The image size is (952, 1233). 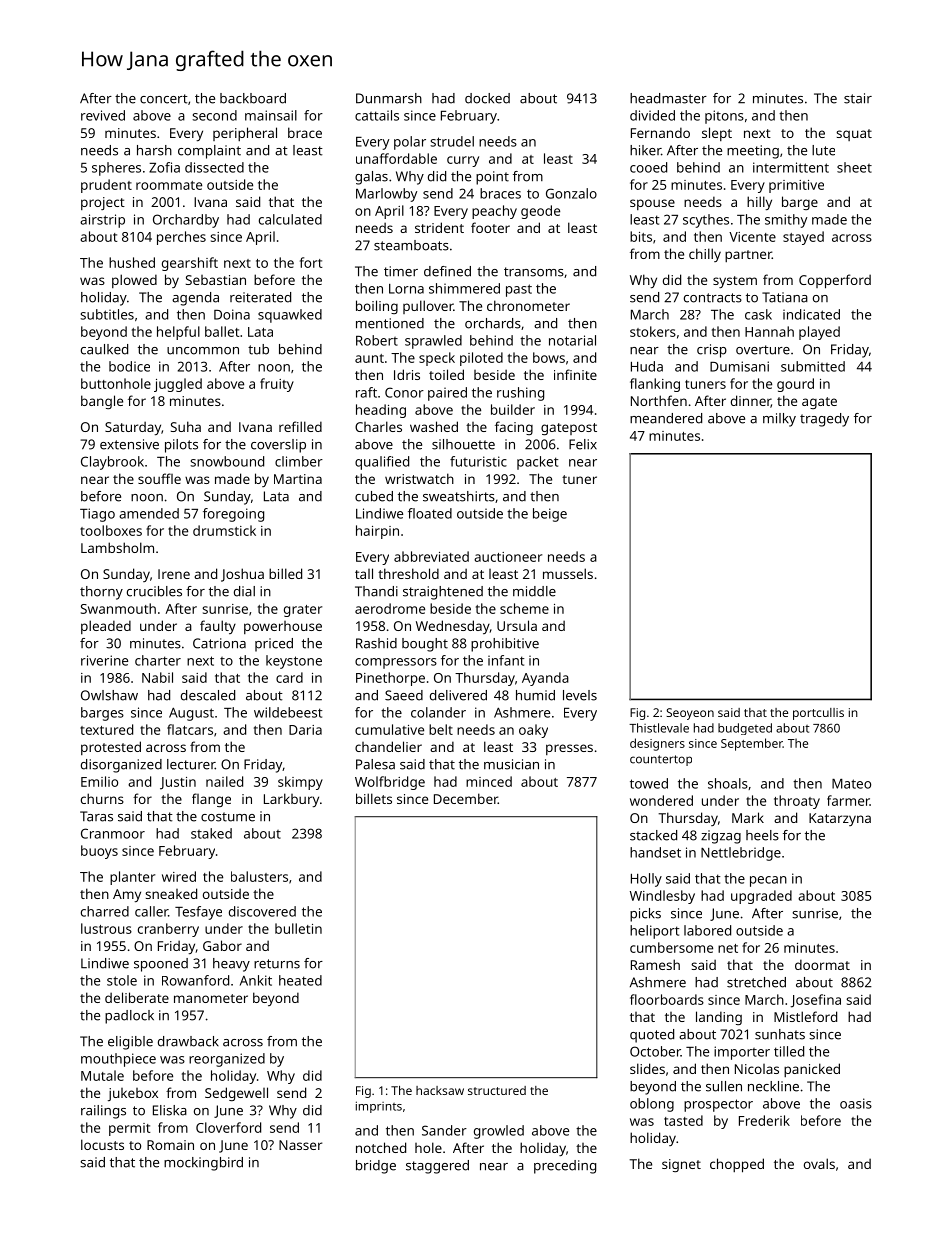 I want to click on picks, so click(x=645, y=915).
